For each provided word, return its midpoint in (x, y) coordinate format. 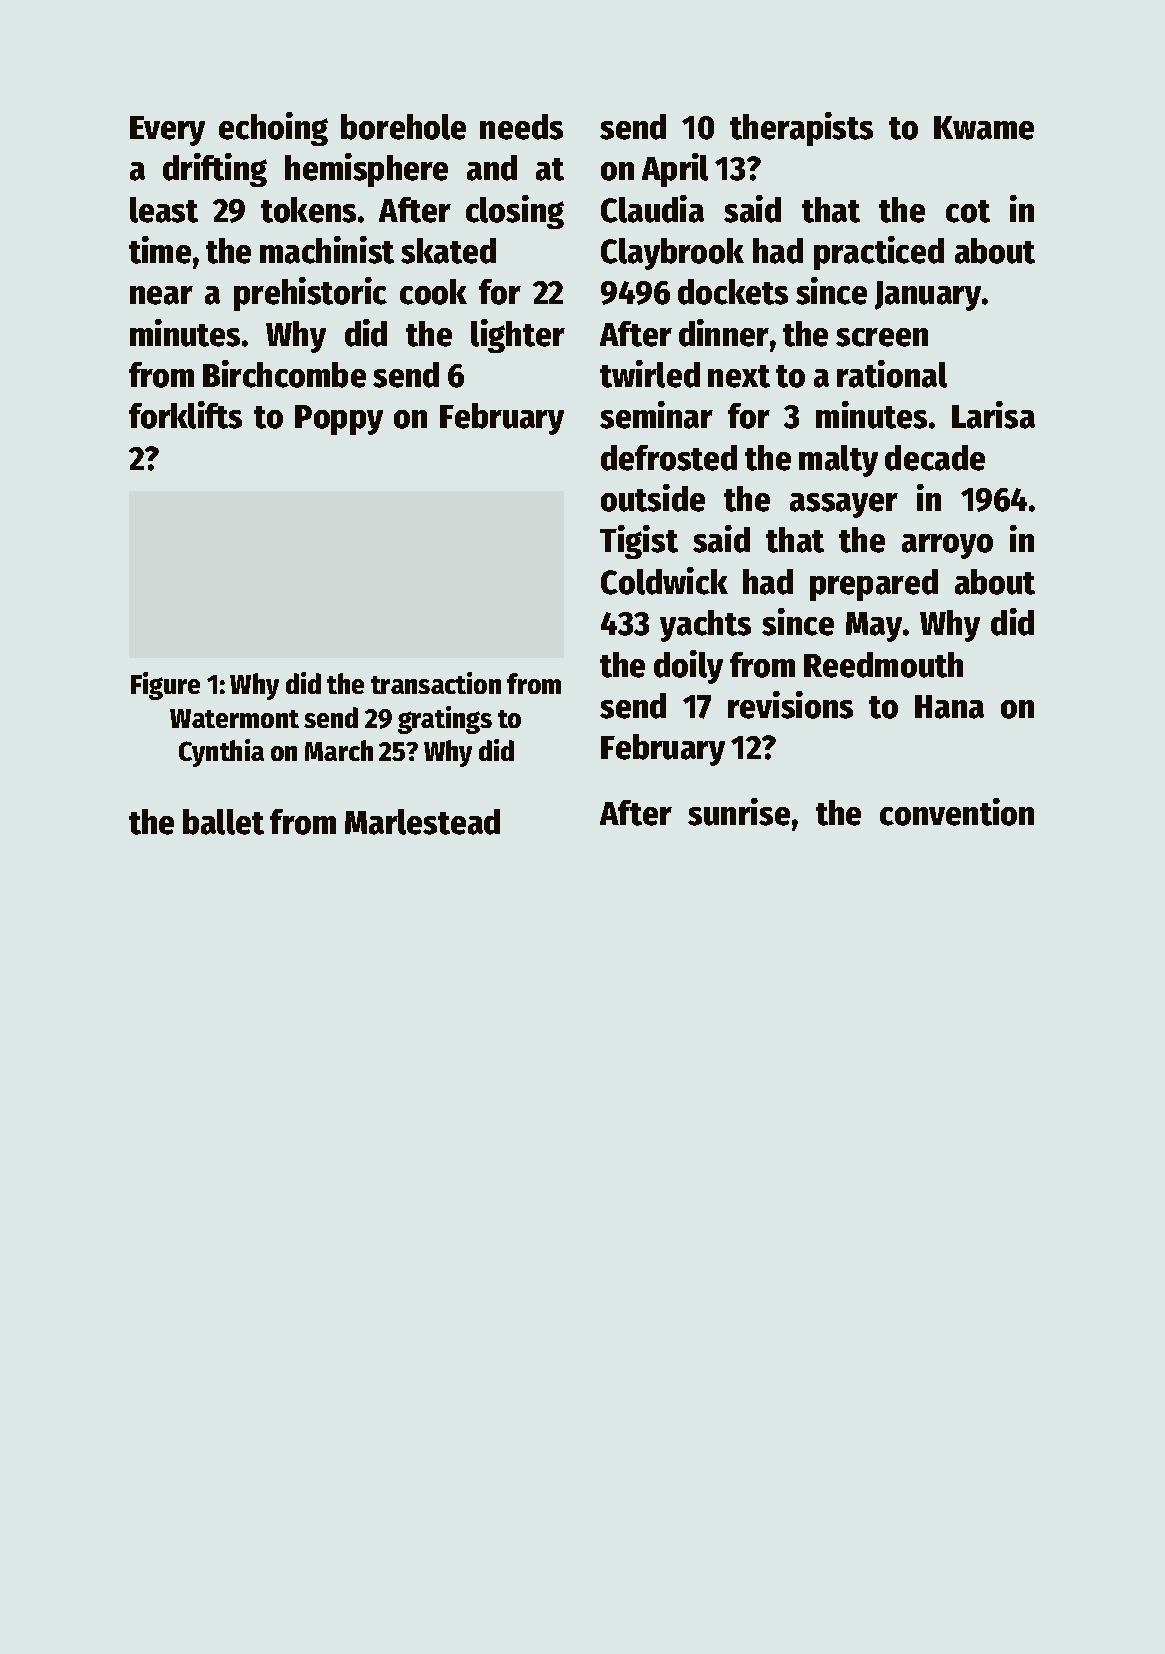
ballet (223, 822)
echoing (273, 129)
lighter (518, 336)
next (739, 376)
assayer (844, 505)
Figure (165, 686)
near (161, 295)
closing (515, 212)
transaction (436, 683)
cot (968, 211)
